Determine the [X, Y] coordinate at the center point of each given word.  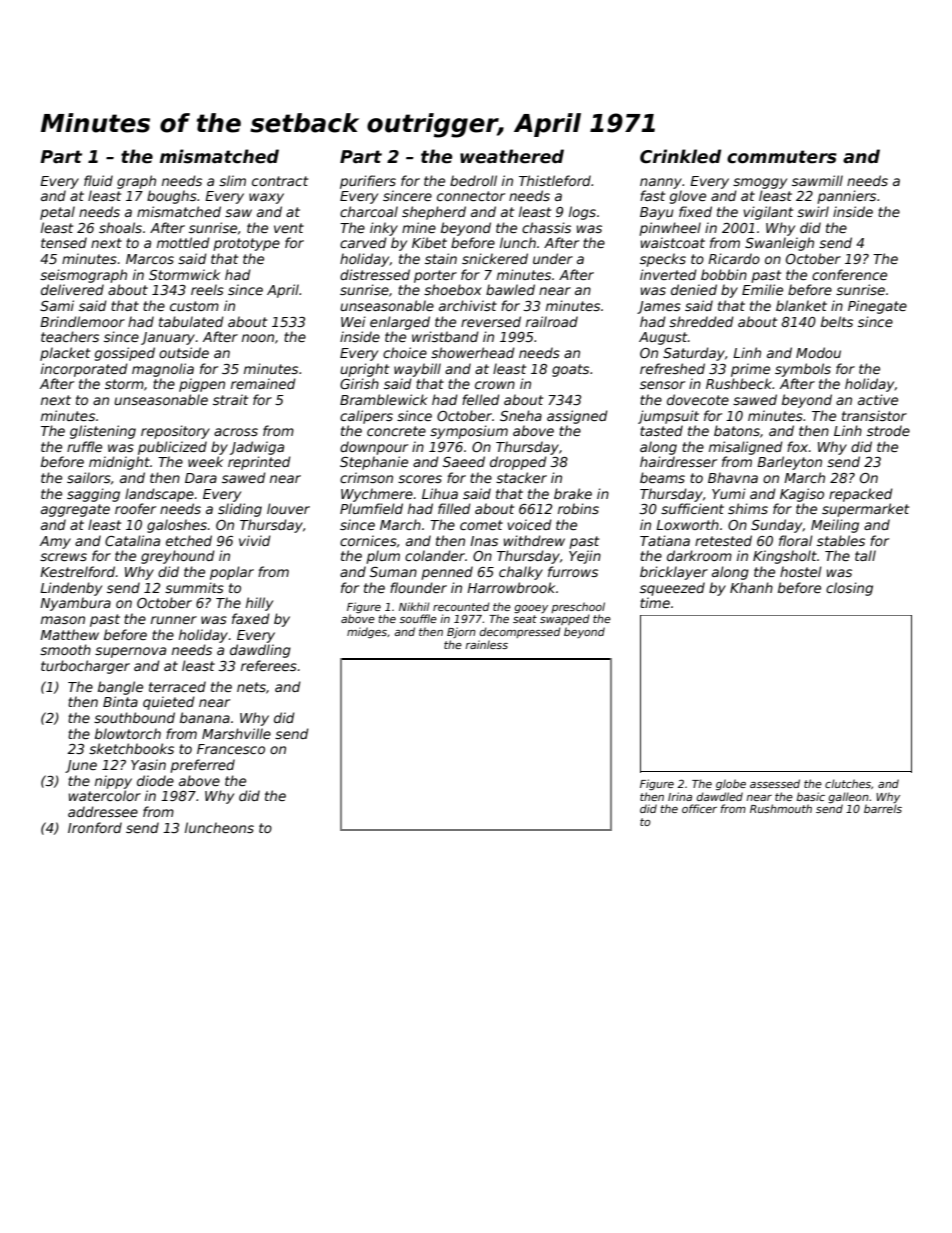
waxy [266, 198]
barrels [883, 808]
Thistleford [555, 180]
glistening [103, 432]
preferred [202, 766]
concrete [396, 431]
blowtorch [128, 733]
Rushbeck [739, 383]
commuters [782, 157]
